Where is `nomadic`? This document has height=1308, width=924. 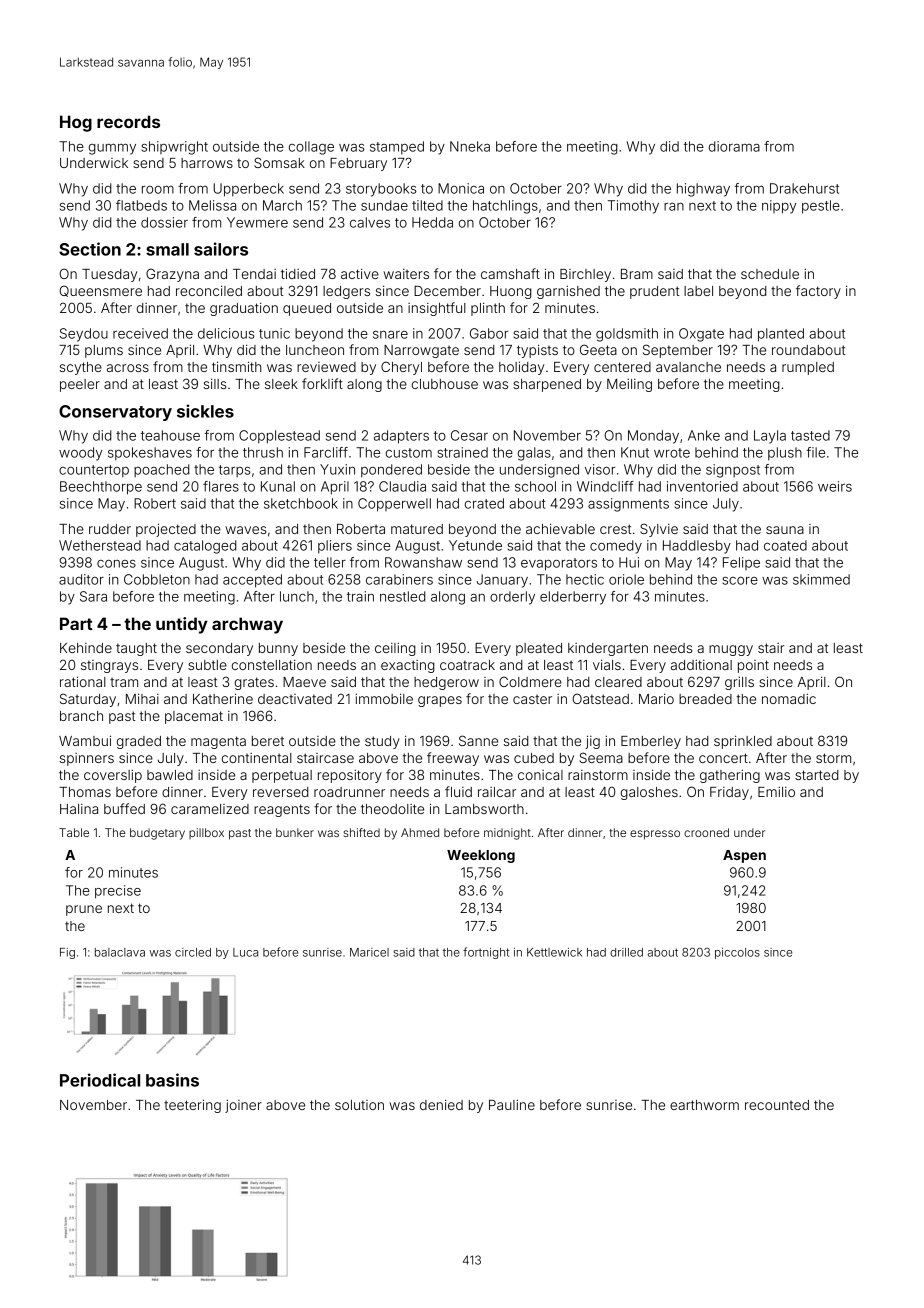
nomadic is located at coordinates (789, 699).
